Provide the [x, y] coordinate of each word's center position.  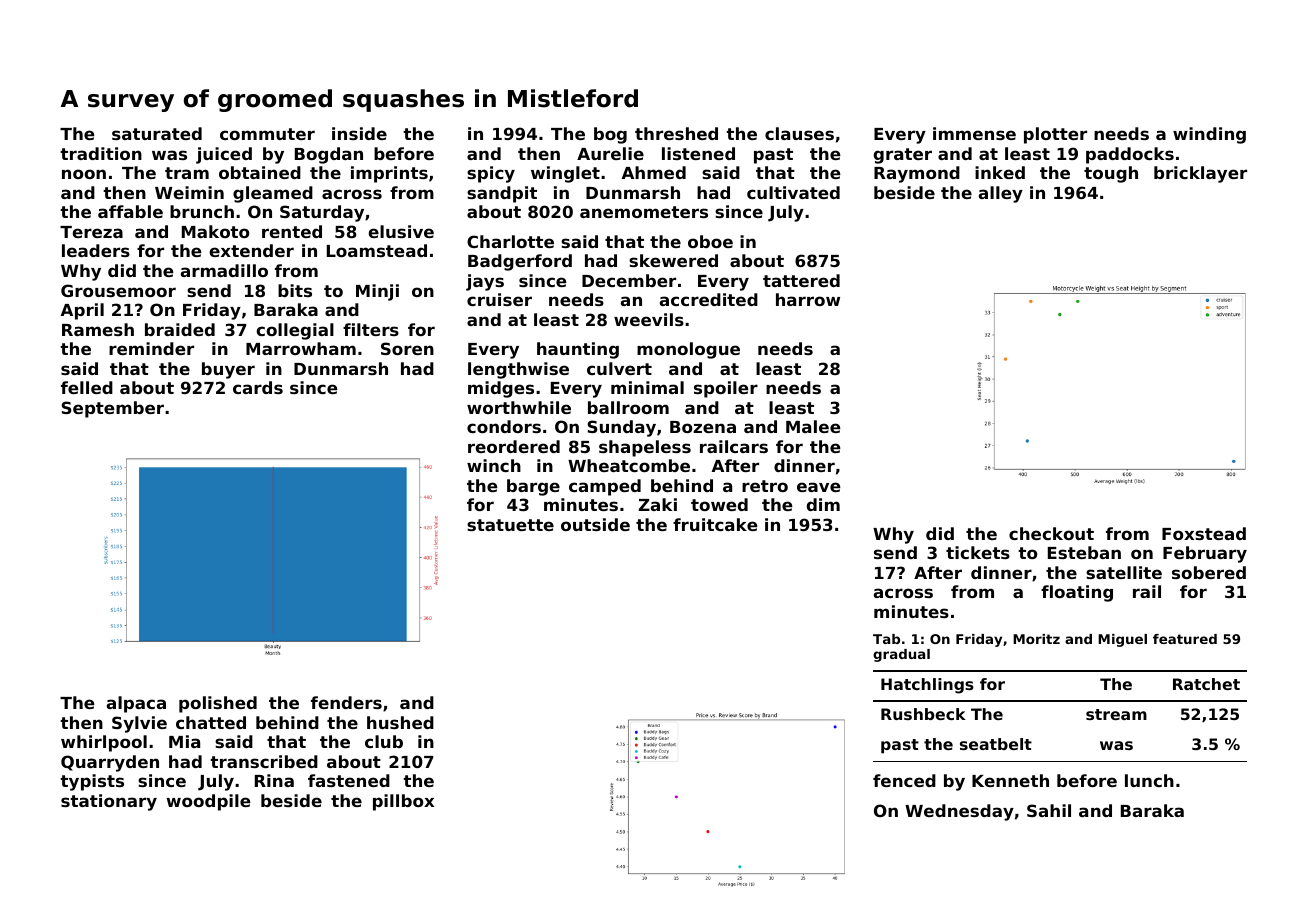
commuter [267, 134]
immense [974, 133]
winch [494, 465]
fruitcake [715, 524]
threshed [676, 133]
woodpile [208, 802]
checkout [1051, 533]
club [384, 741]
